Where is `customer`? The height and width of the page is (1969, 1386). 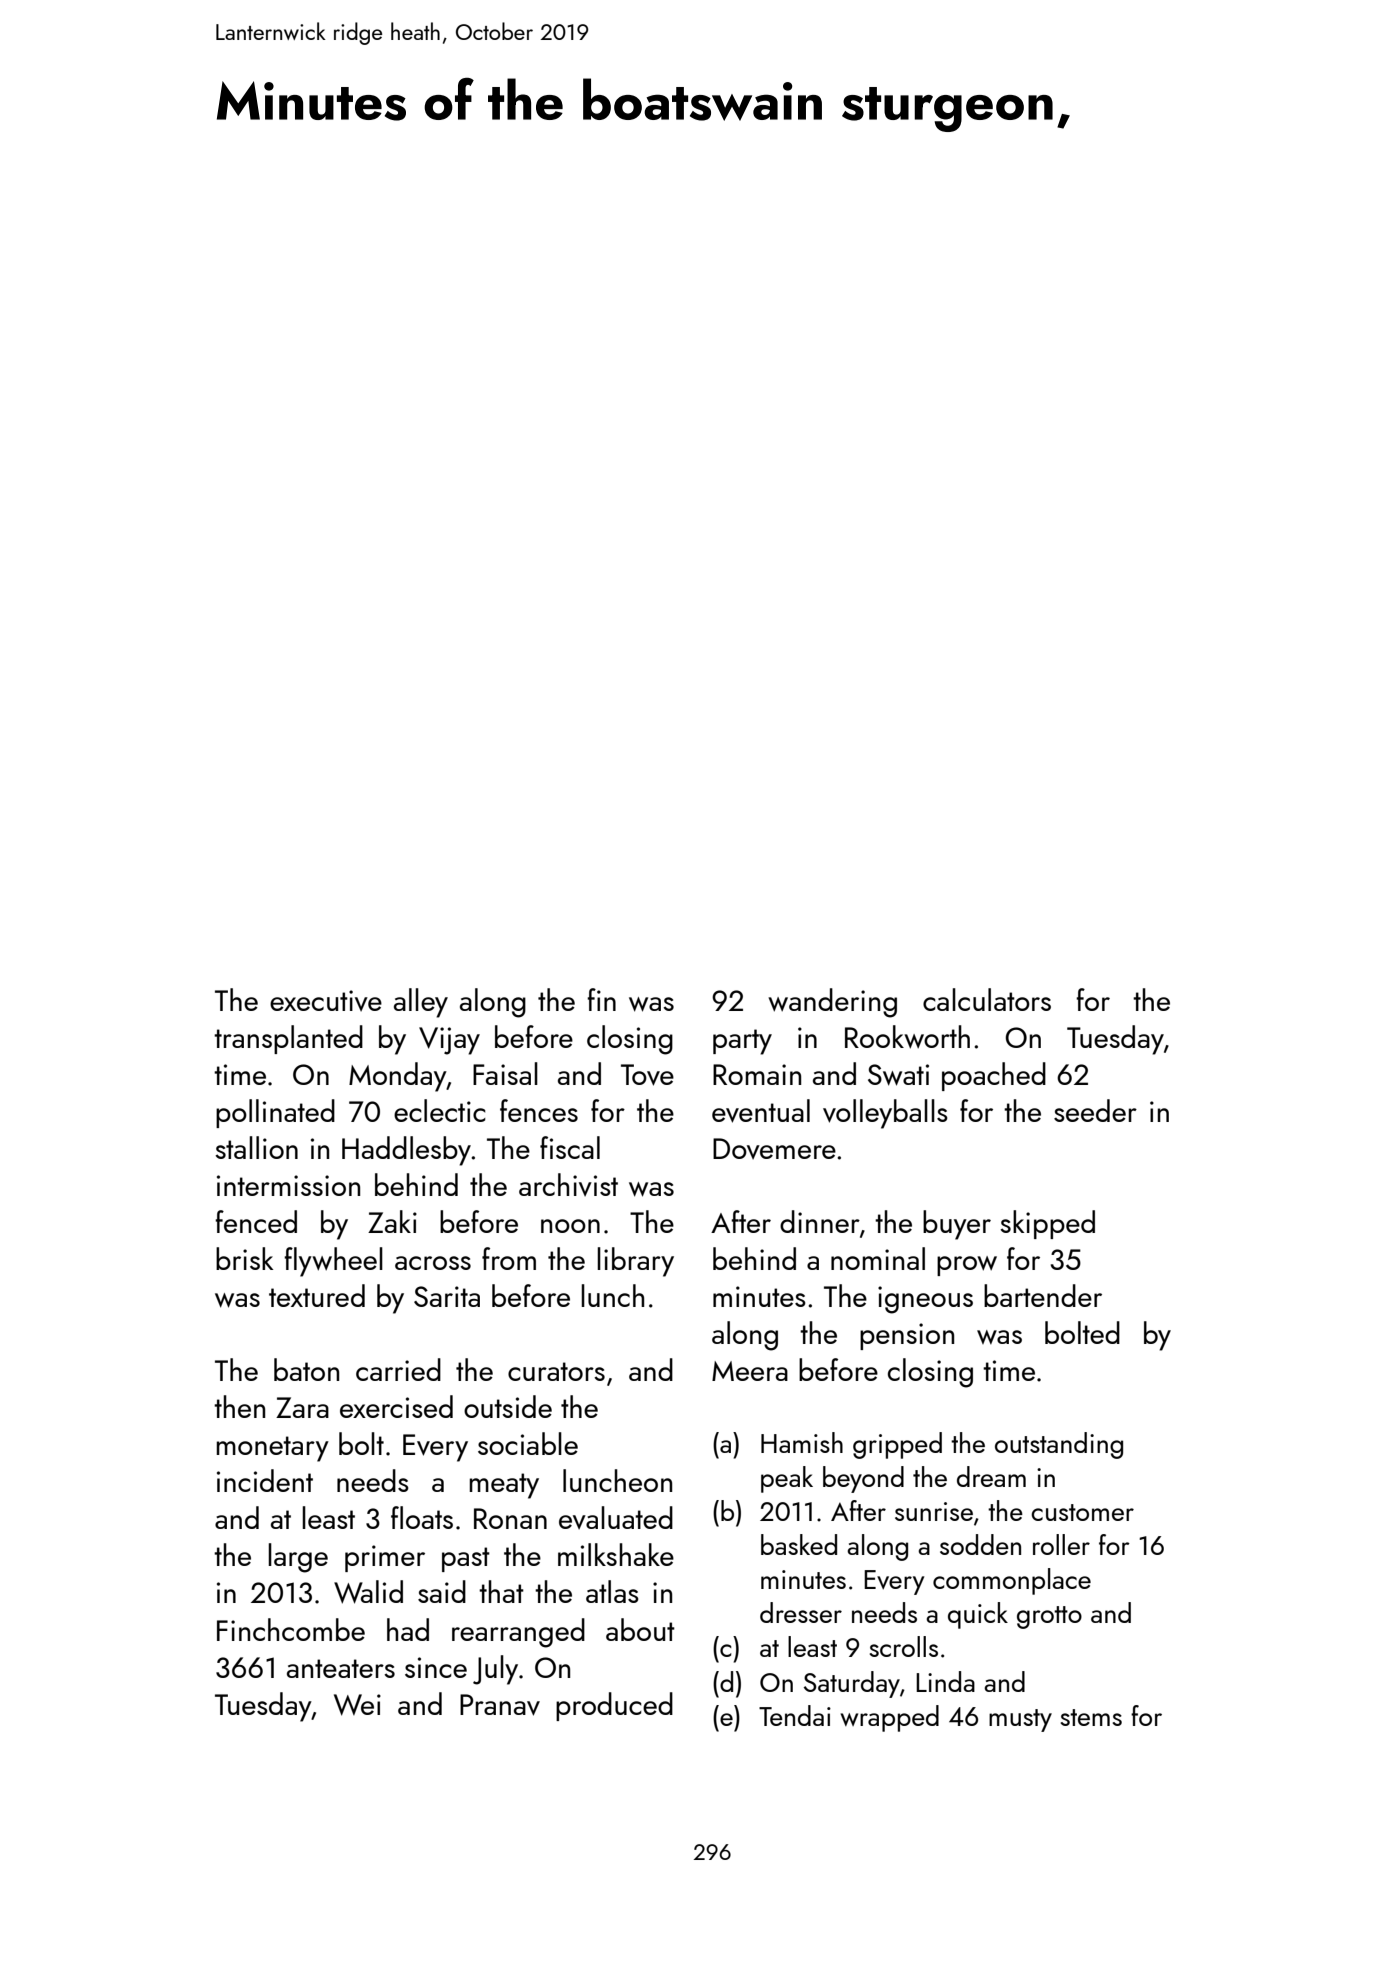 customer is located at coordinates (1082, 1512).
